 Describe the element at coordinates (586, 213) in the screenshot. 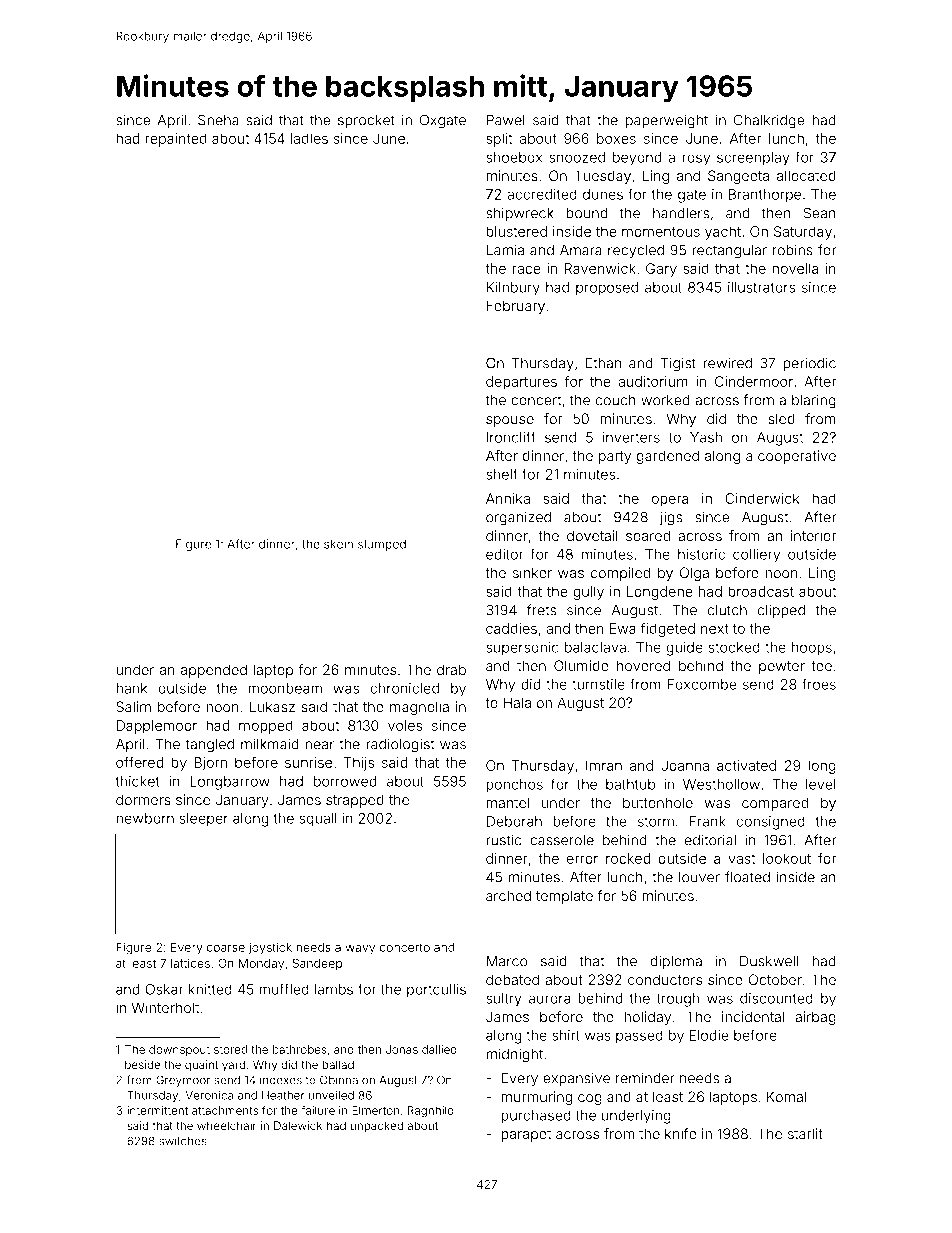

I see `bound` at that location.
